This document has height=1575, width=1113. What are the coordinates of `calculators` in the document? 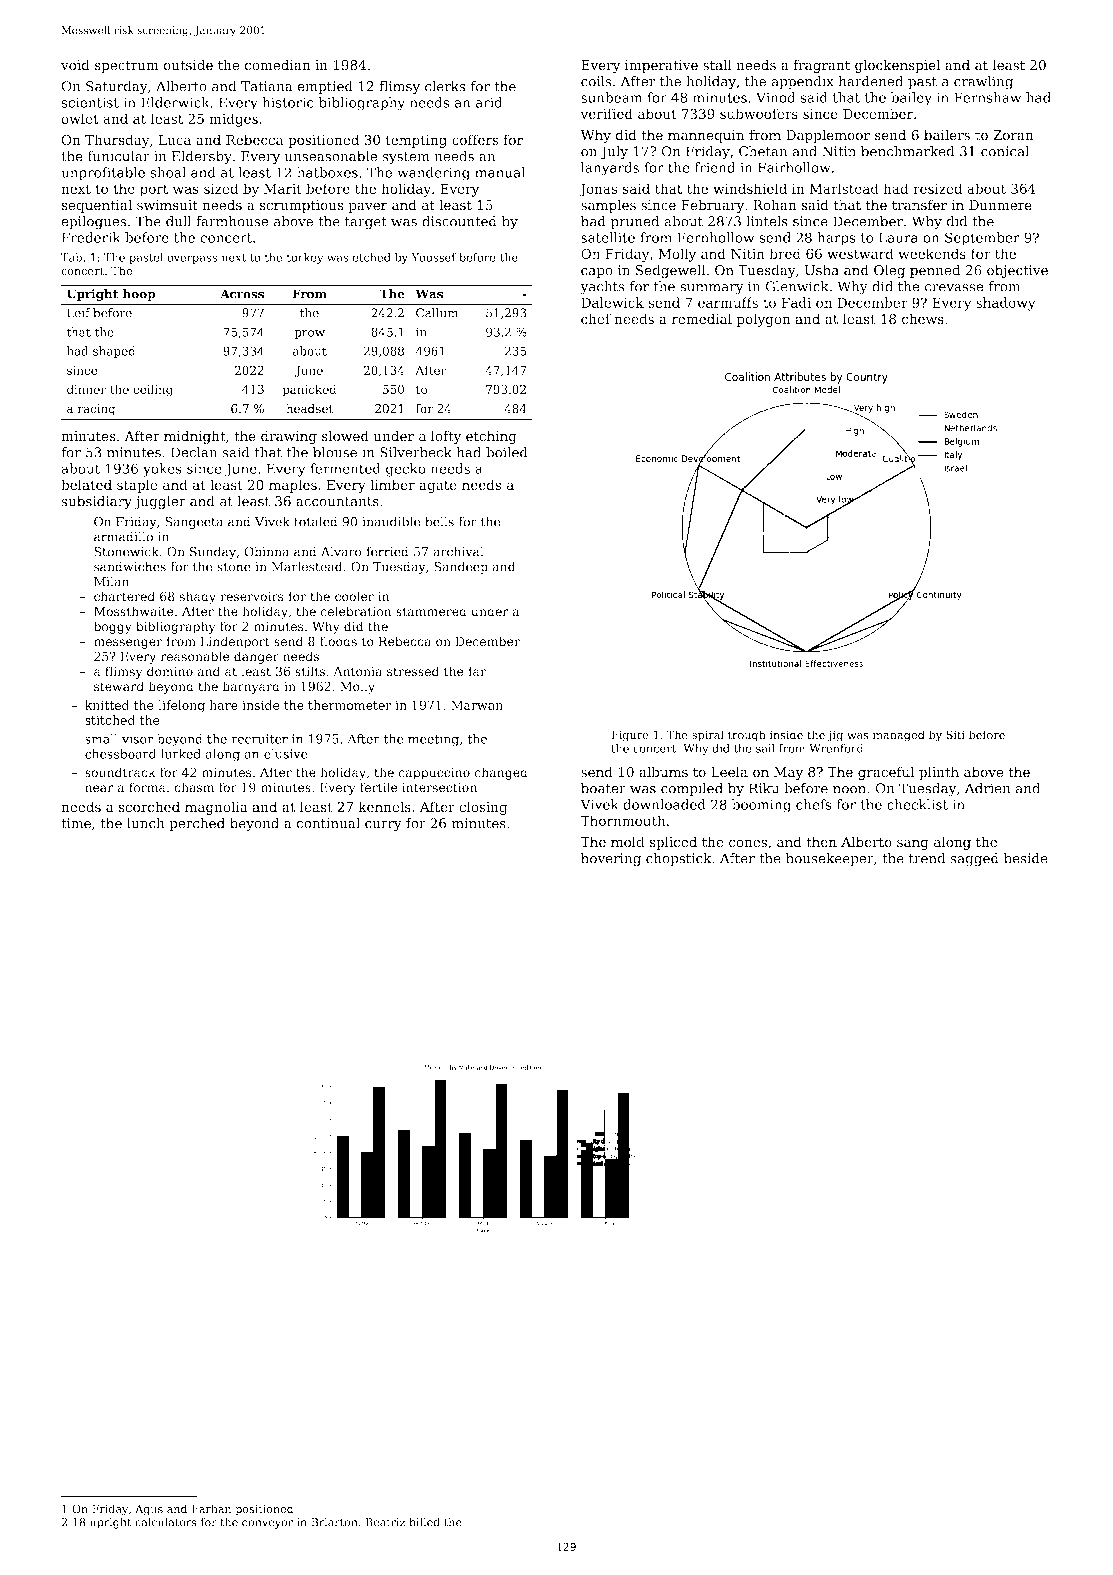 It's located at (166, 1522).
